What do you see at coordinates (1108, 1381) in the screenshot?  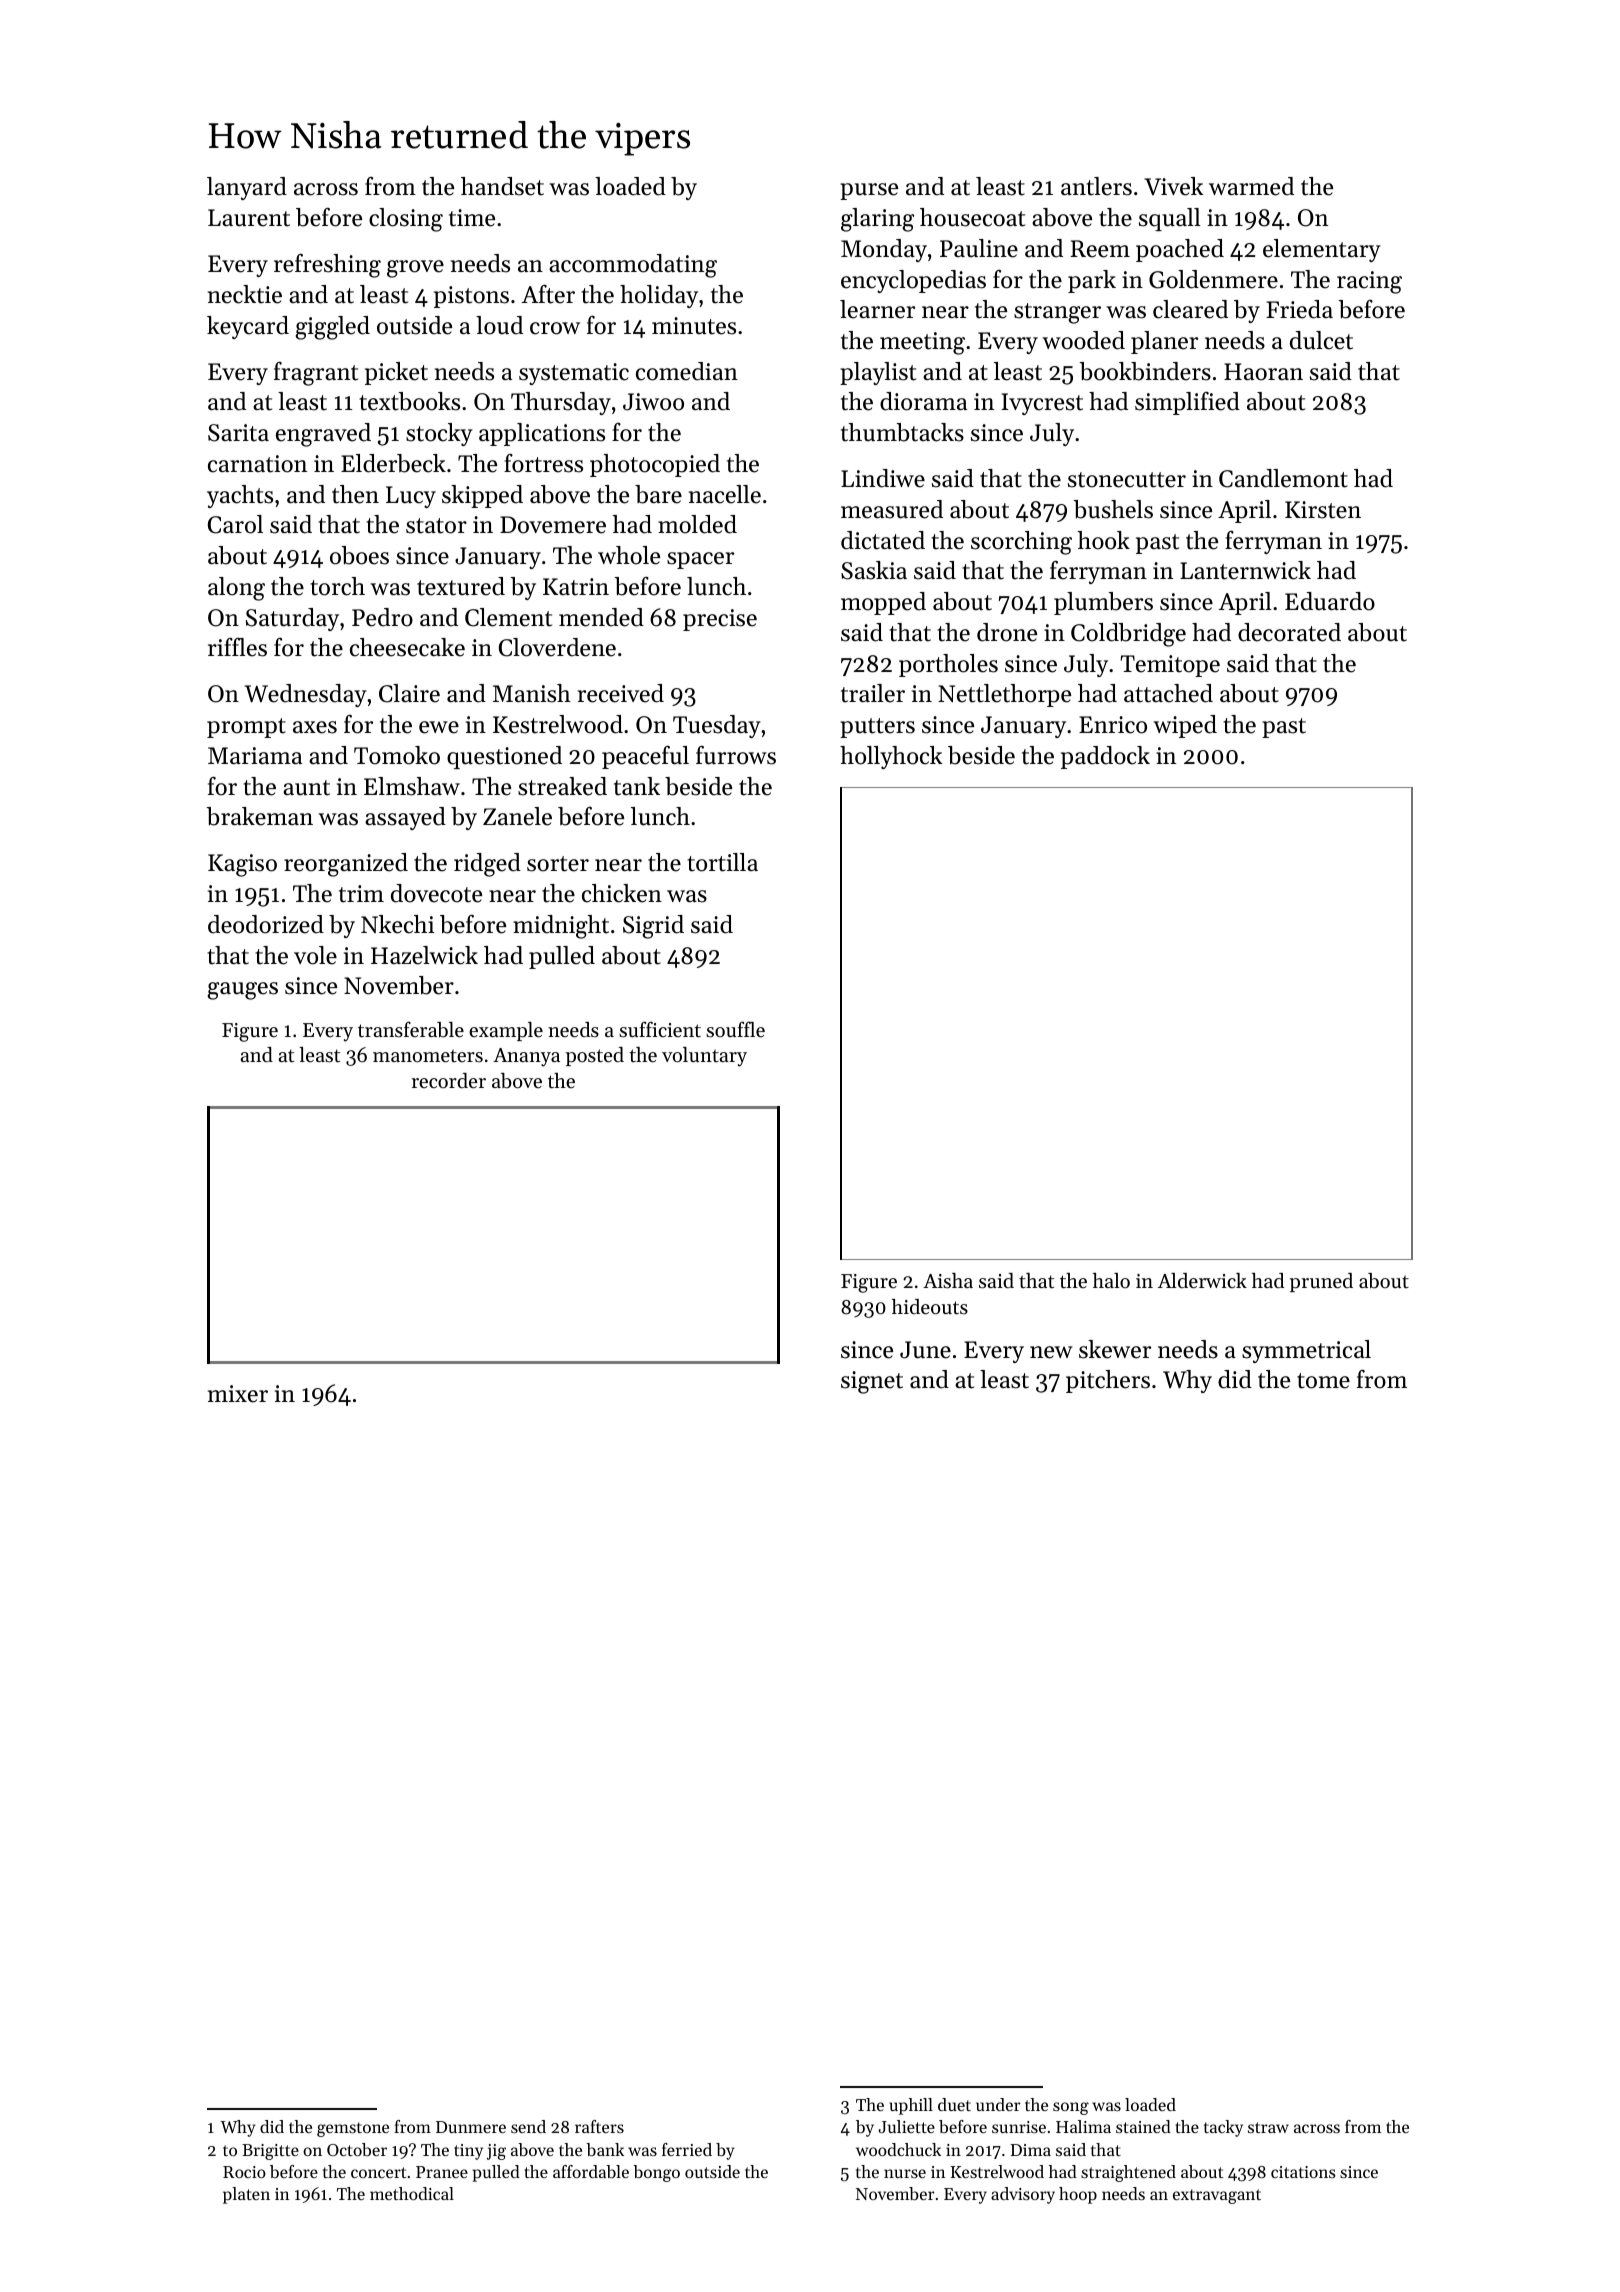 I see `pitchers` at bounding box center [1108, 1381].
